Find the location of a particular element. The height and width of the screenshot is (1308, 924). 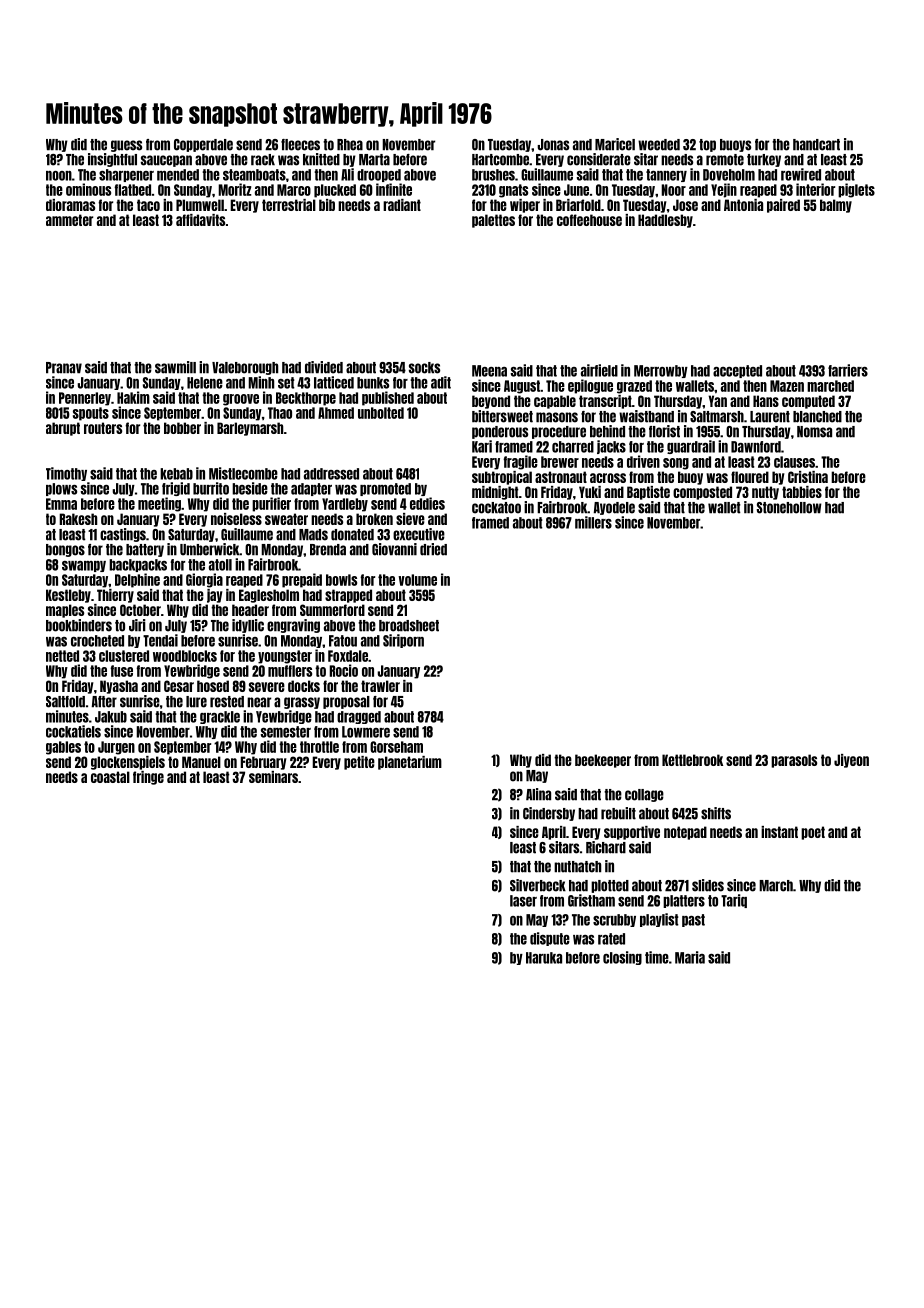

Maria is located at coordinates (690, 957).
